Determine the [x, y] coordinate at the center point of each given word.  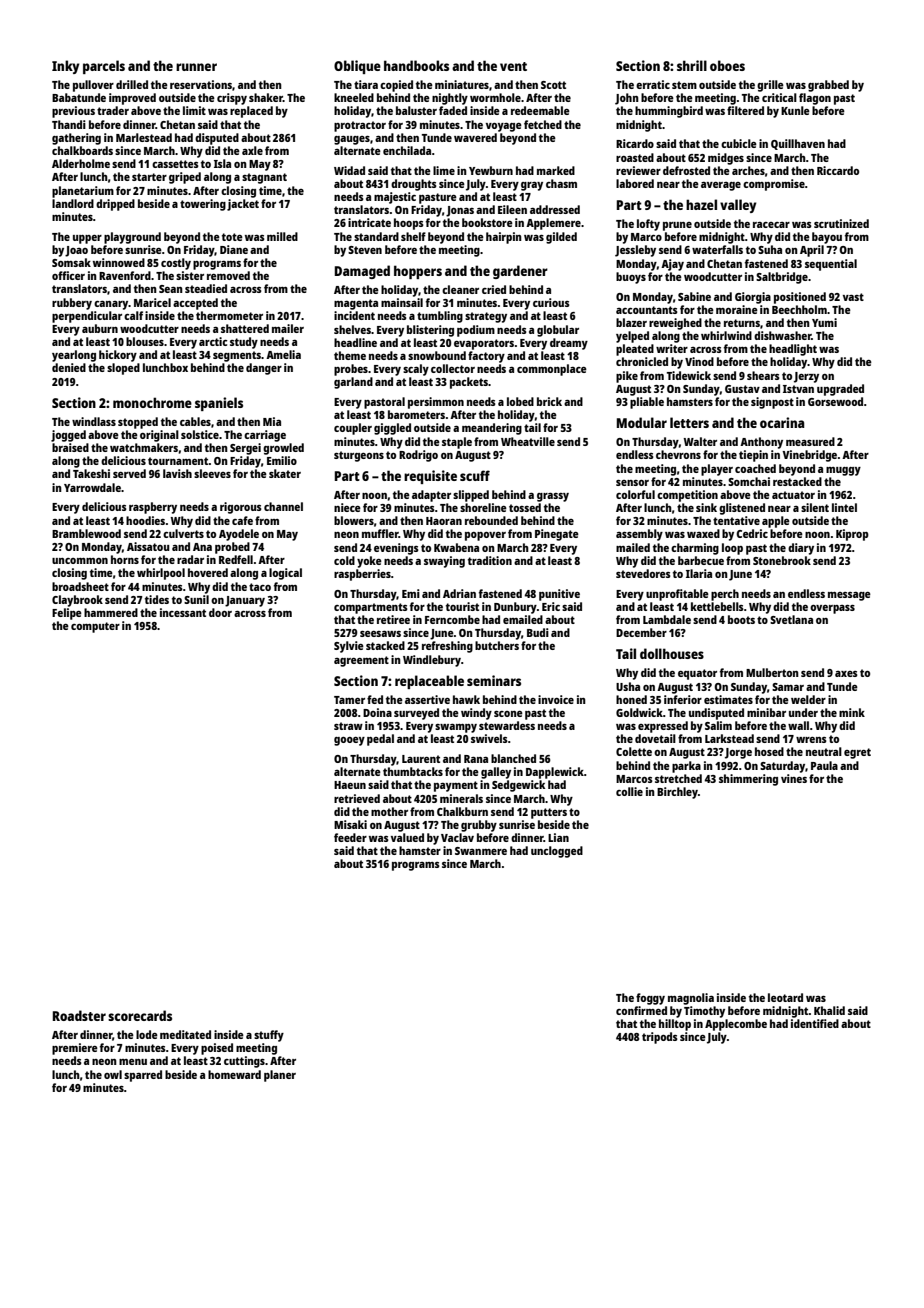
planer [280, 1076]
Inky [65, 67]
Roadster [79, 1015]
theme [350, 355]
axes [846, 674]
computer [95, 627]
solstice [200, 434]
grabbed [828, 86]
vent [513, 66]
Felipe [67, 614]
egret [857, 753]
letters [689, 422]
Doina [377, 712]
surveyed [416, 714]
